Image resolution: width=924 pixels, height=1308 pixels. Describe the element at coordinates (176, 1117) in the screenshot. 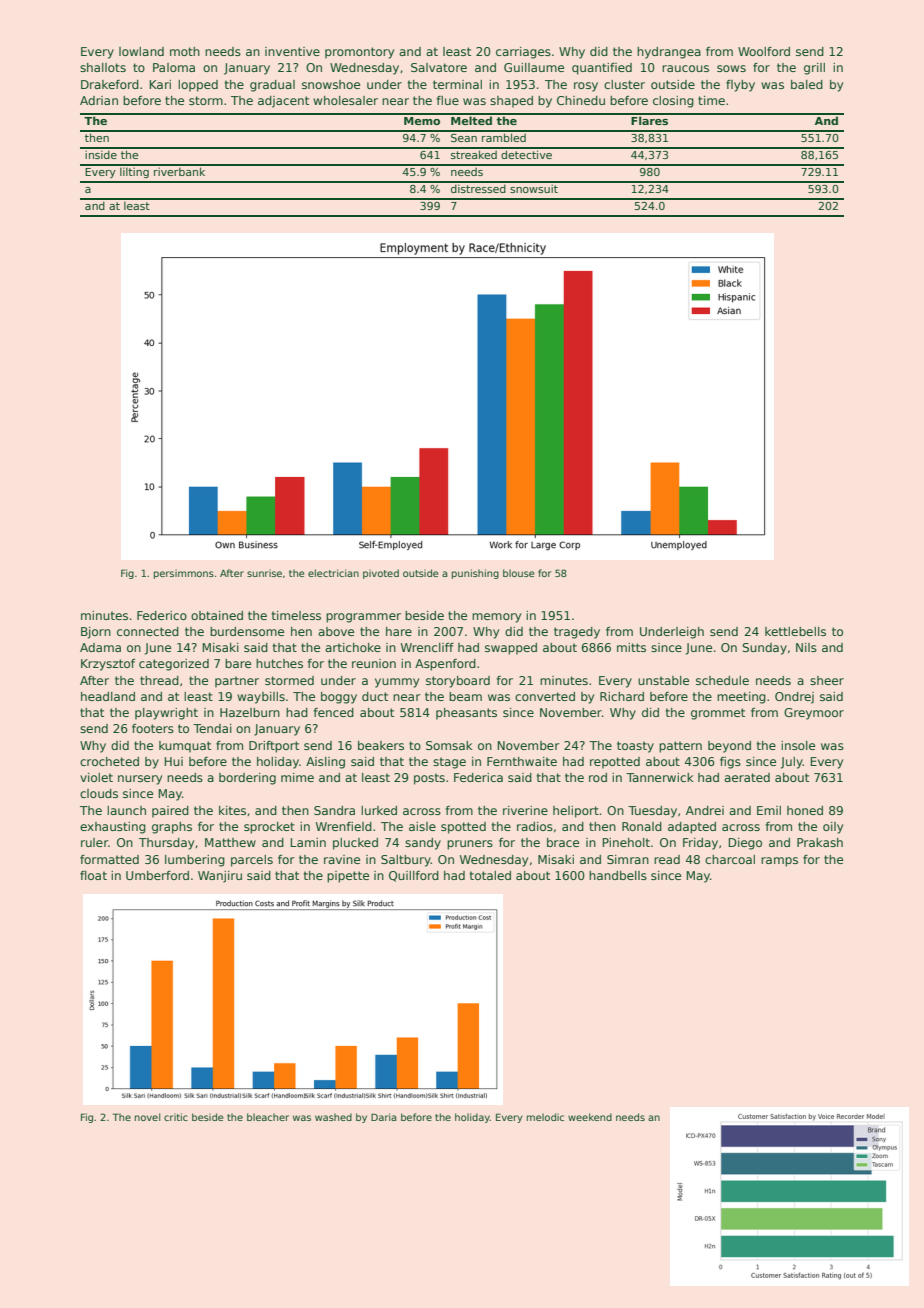

I see `critic` at that location.
